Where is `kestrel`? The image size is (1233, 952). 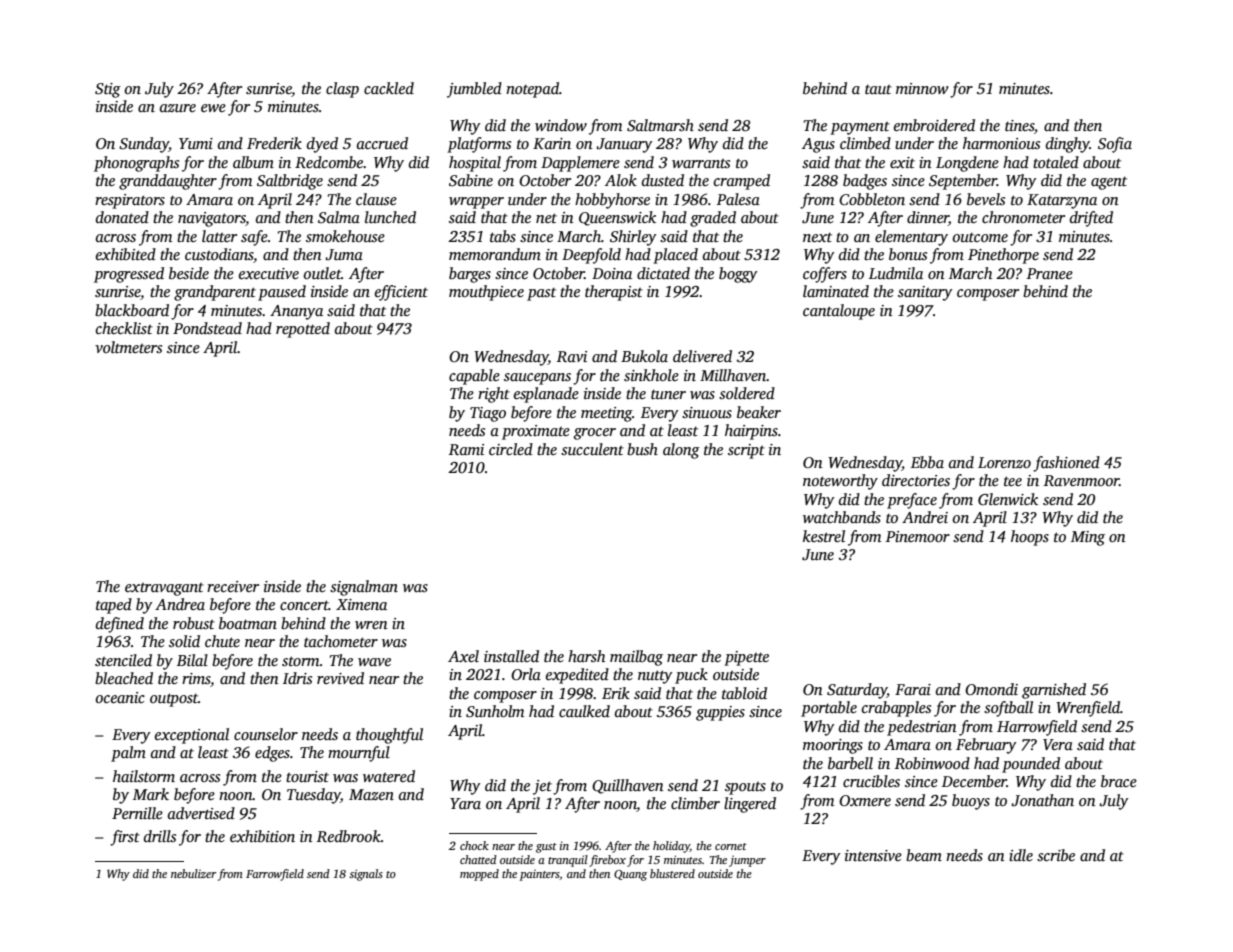 kestrel is located at coordinates (824, 536).
